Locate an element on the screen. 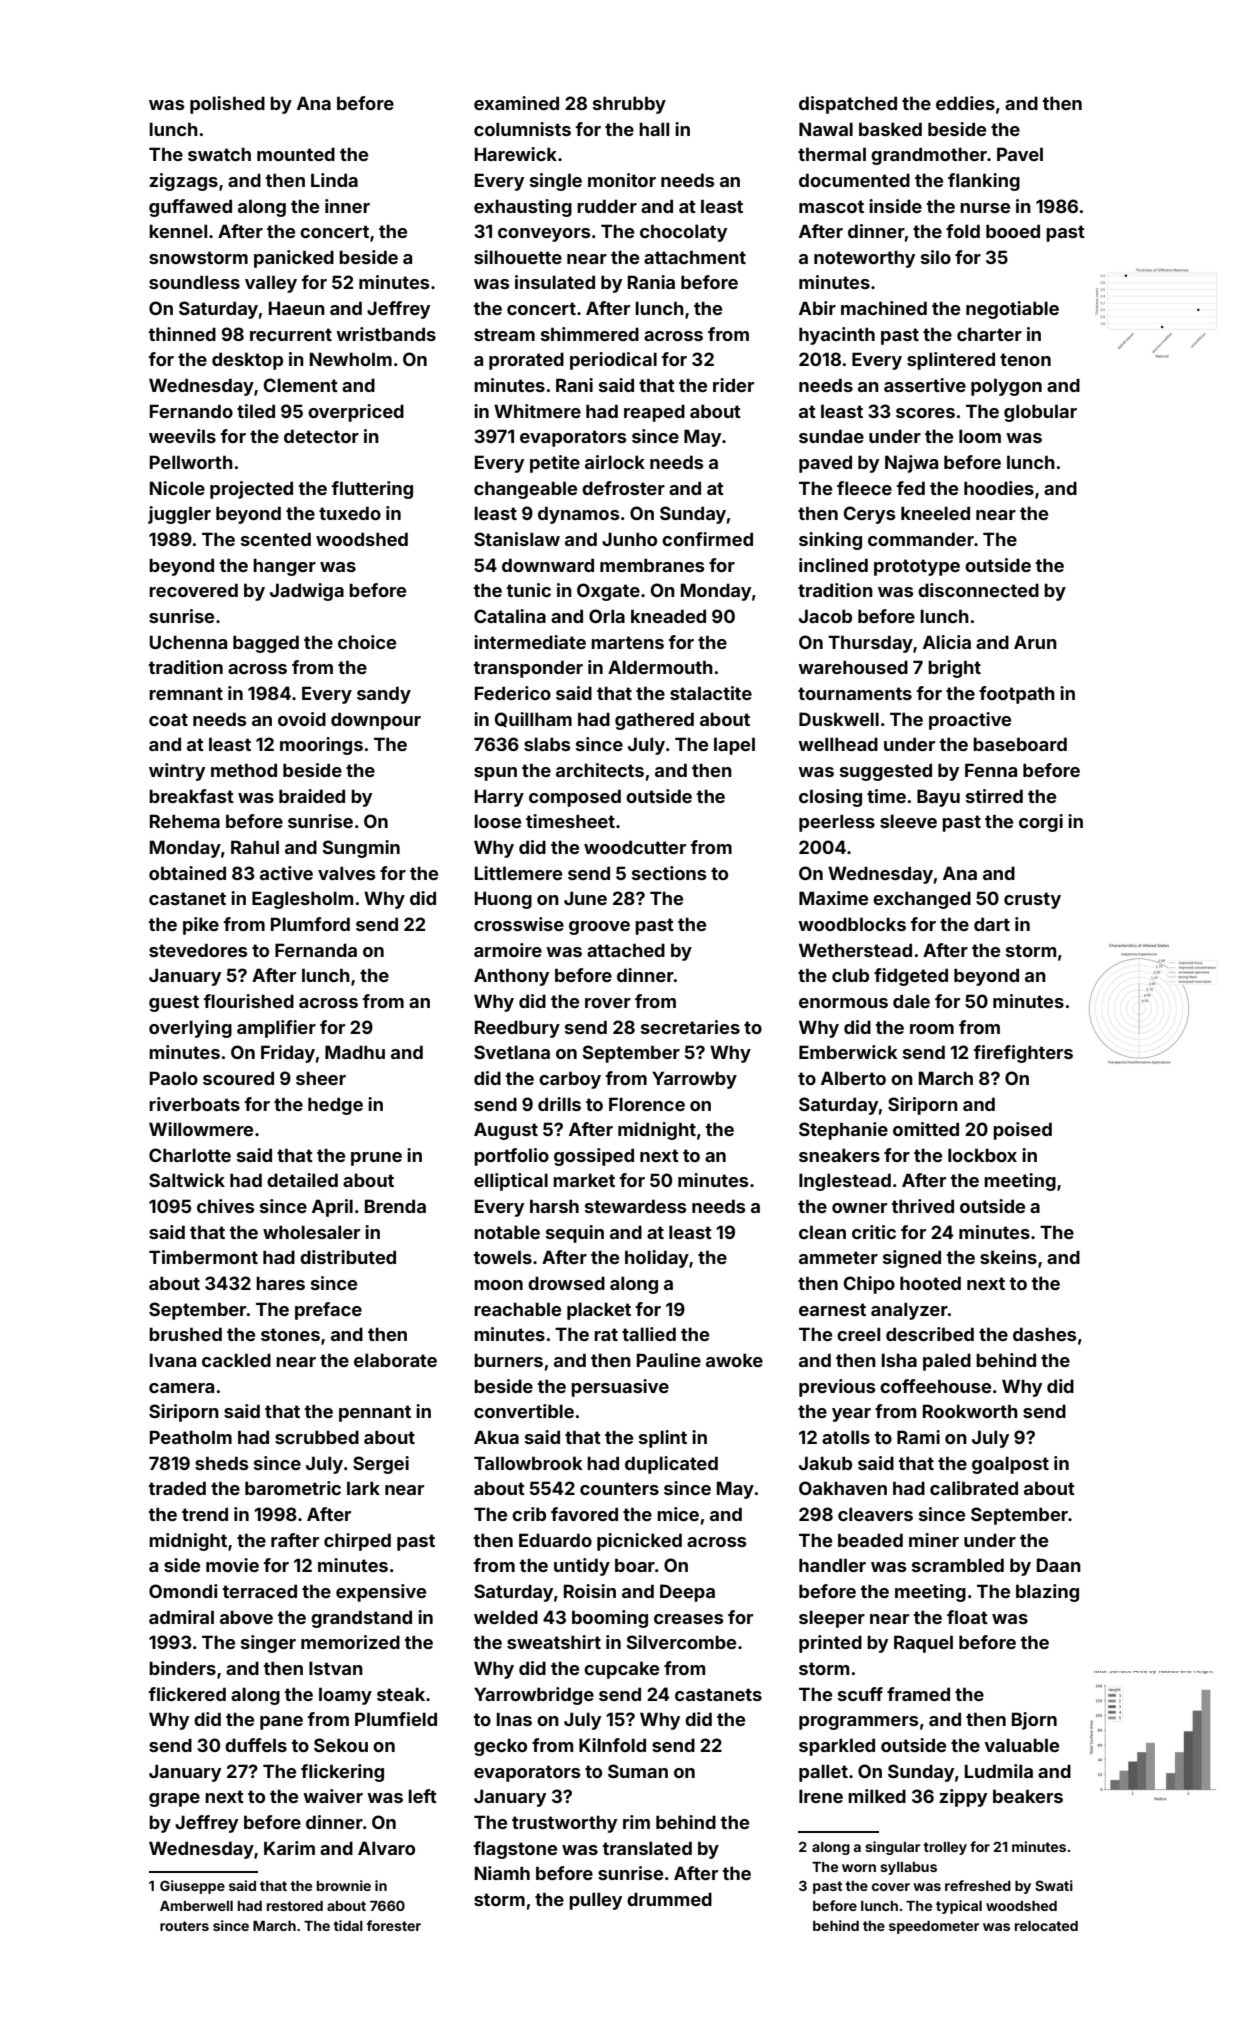 The height and width of the screenshot is (2038, 1238). room is located at coordinates (932, 1029).
